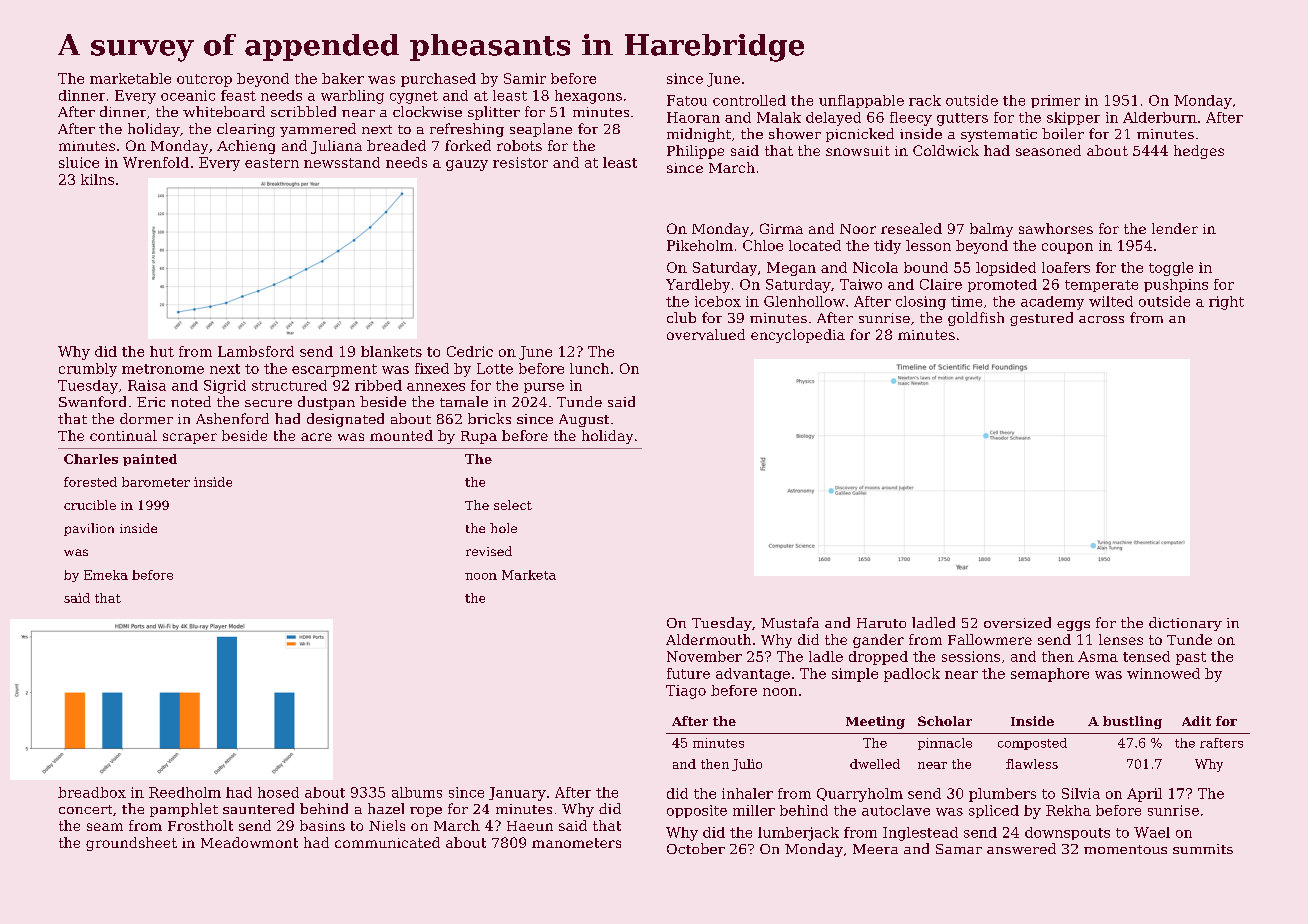 Image resolution: width=1308 pixels, height=924 pixels. What do you see at coordinates (1176, 285) in the page?
I see `pushpins` at bounding box center [1176, 285].
